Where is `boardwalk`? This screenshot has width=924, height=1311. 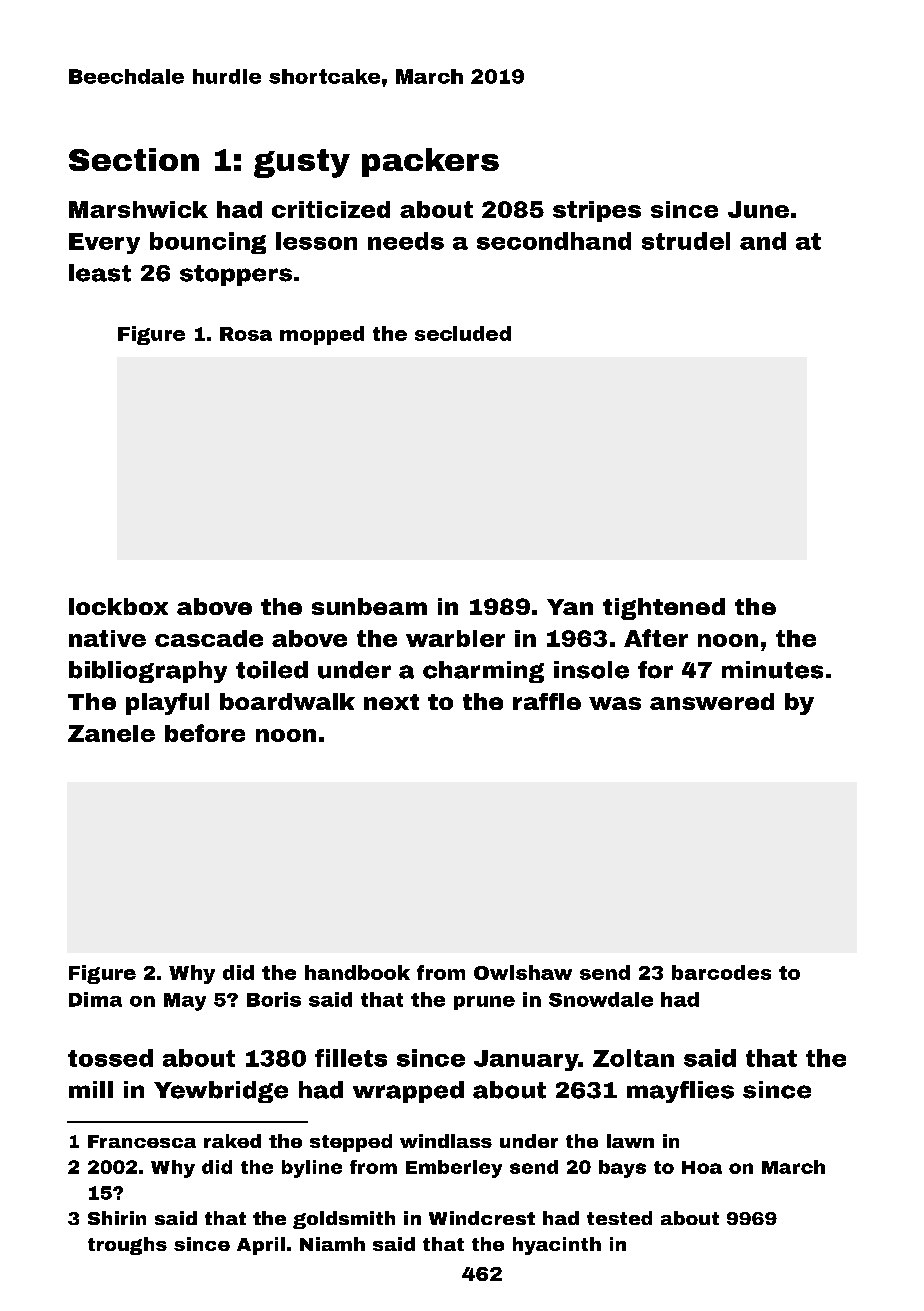
boardwalk is located at coordinates (287, 701).
